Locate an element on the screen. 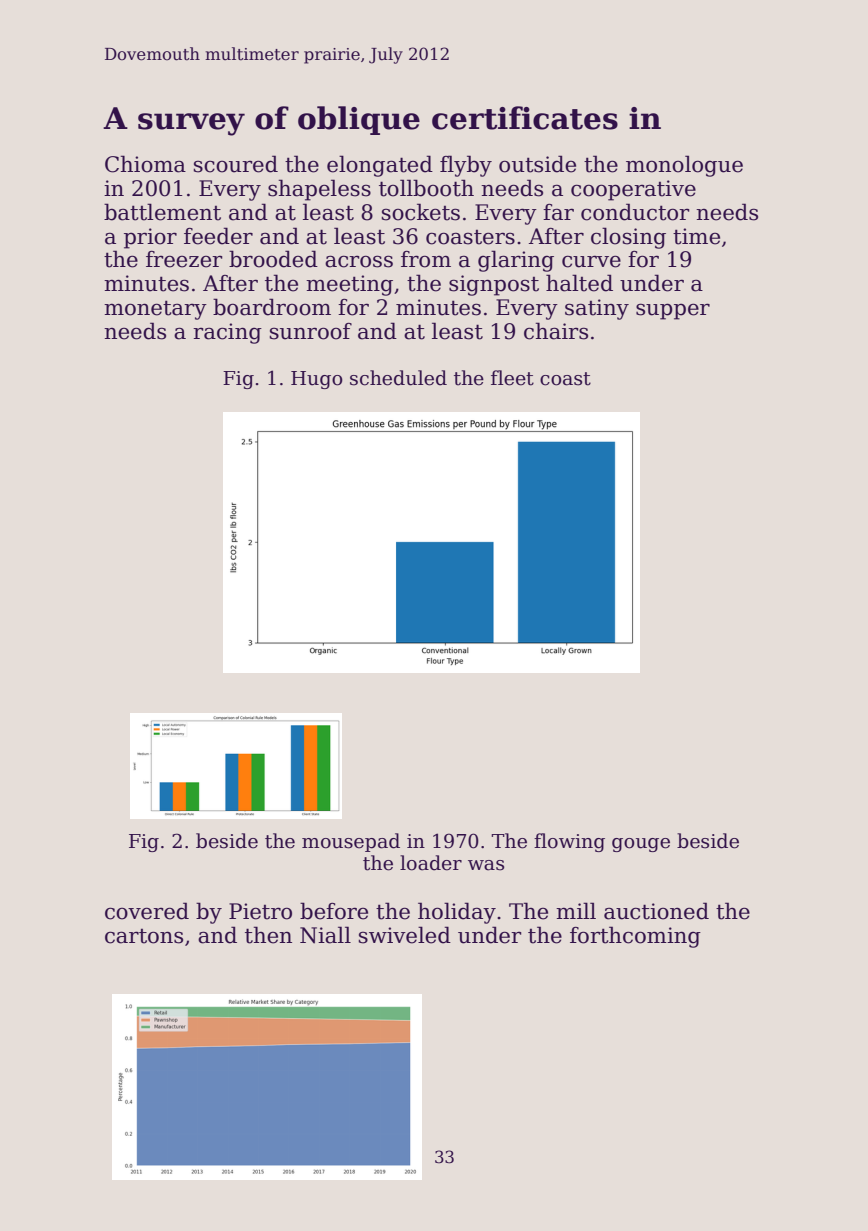 This screenshot has height=1231, width=868. fleet is located at coordinates (512, 378).
